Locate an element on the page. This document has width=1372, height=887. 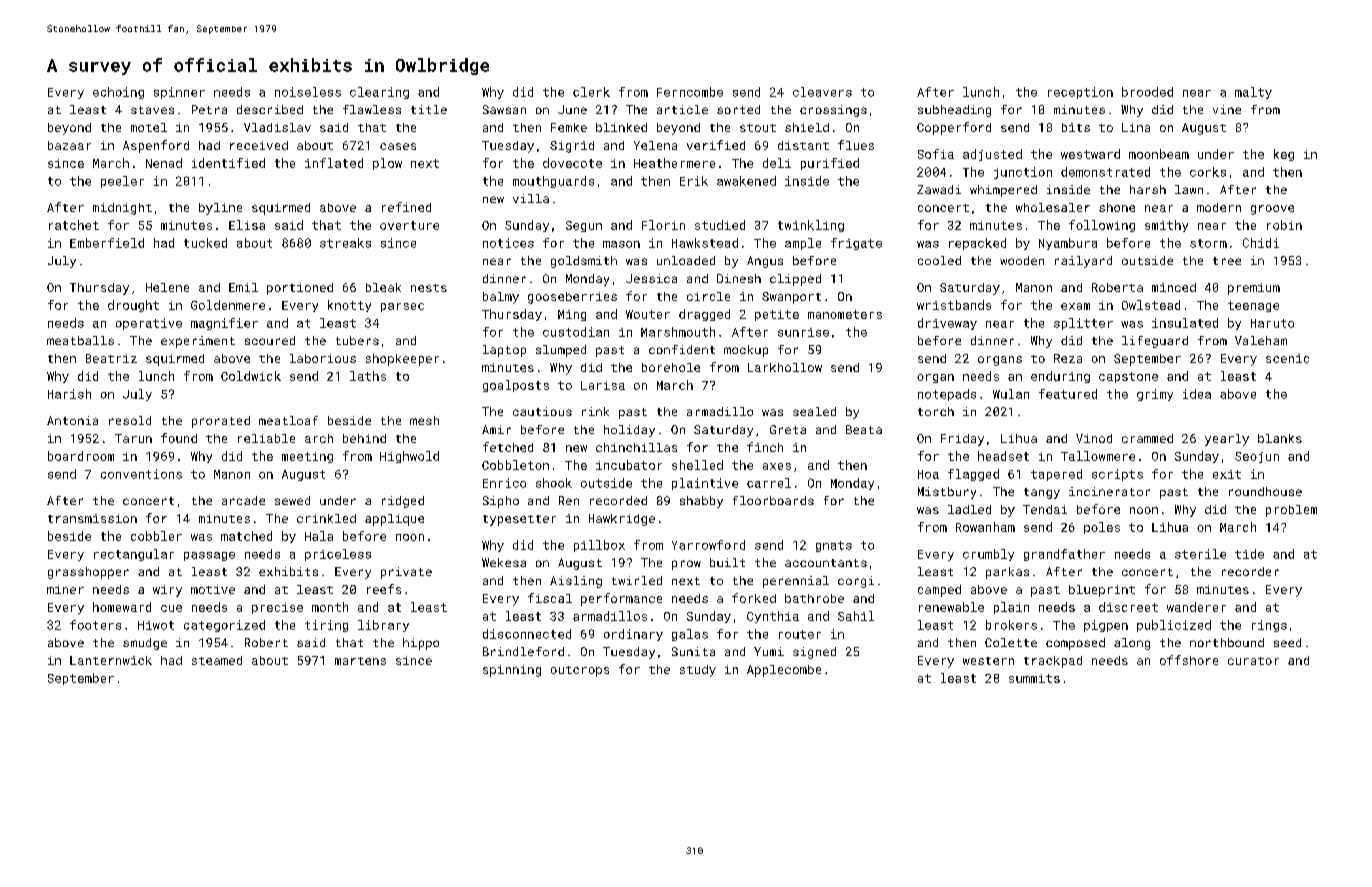
cleavers is located at coordinates (822, 92).
